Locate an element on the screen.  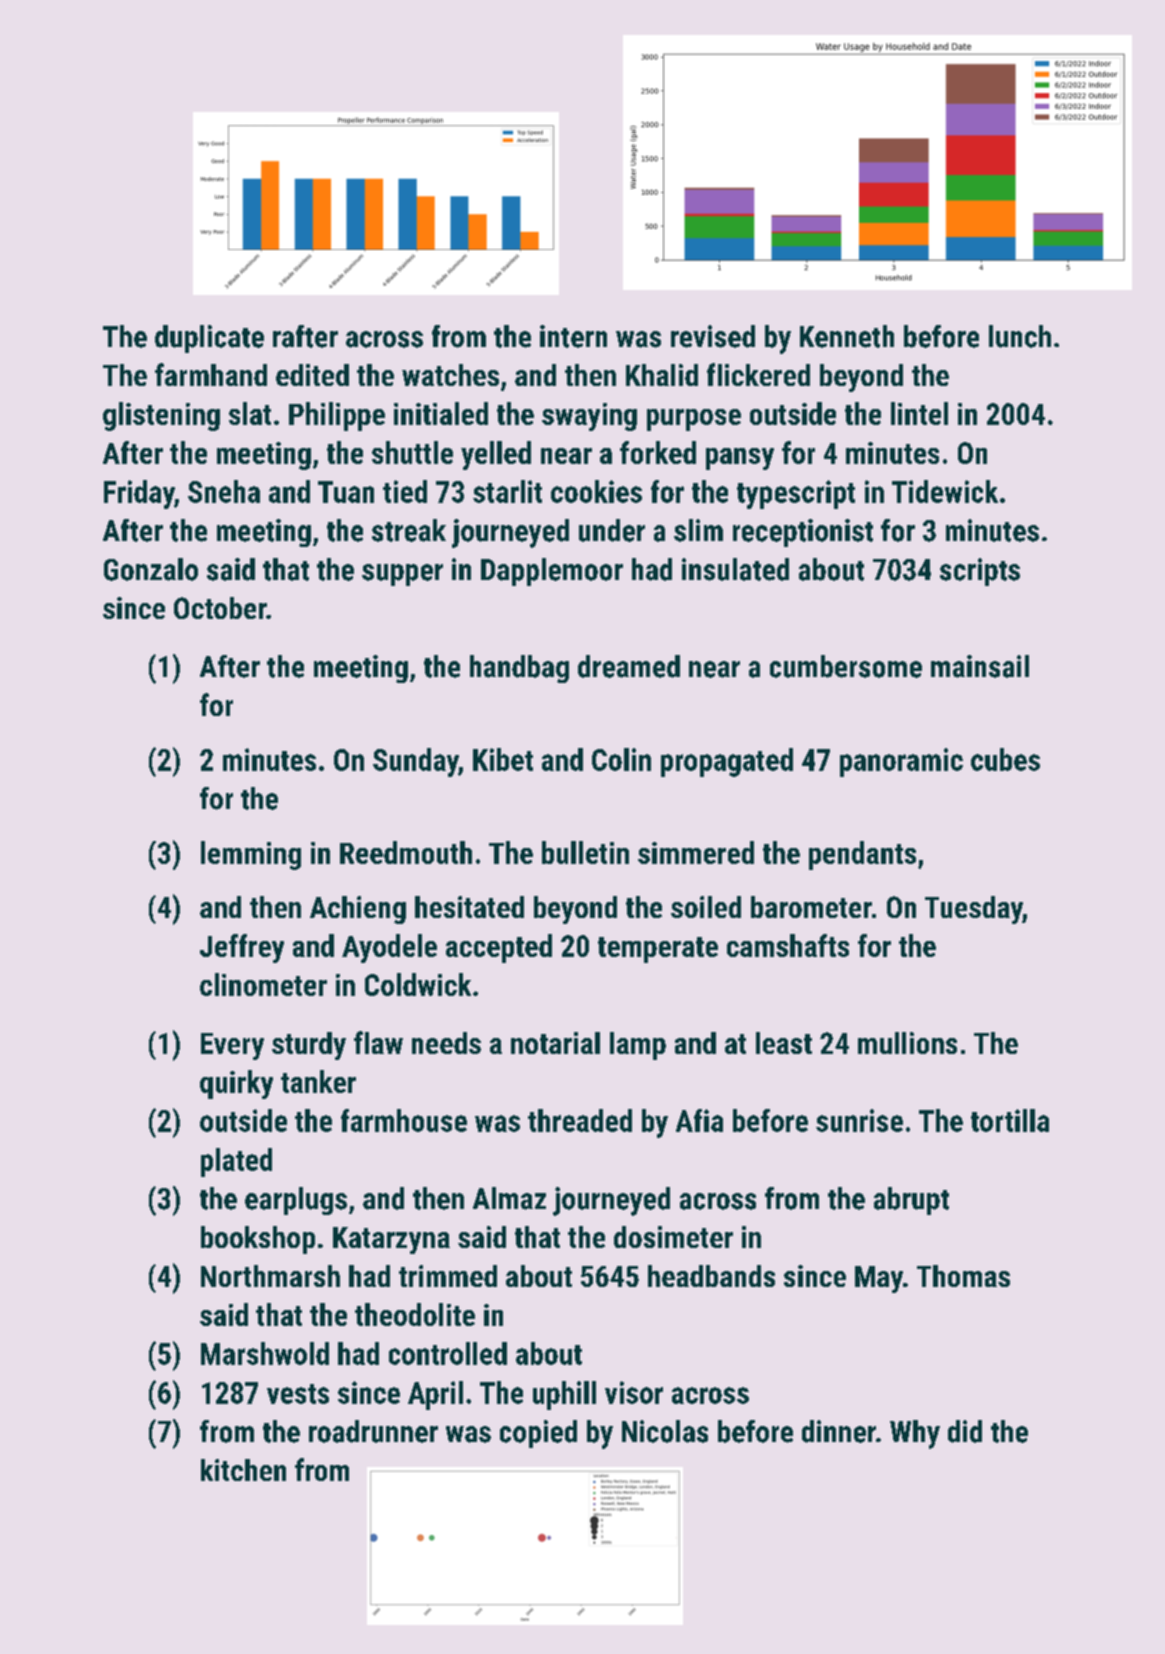
Kenneth is located at coordinates (847, 336).
